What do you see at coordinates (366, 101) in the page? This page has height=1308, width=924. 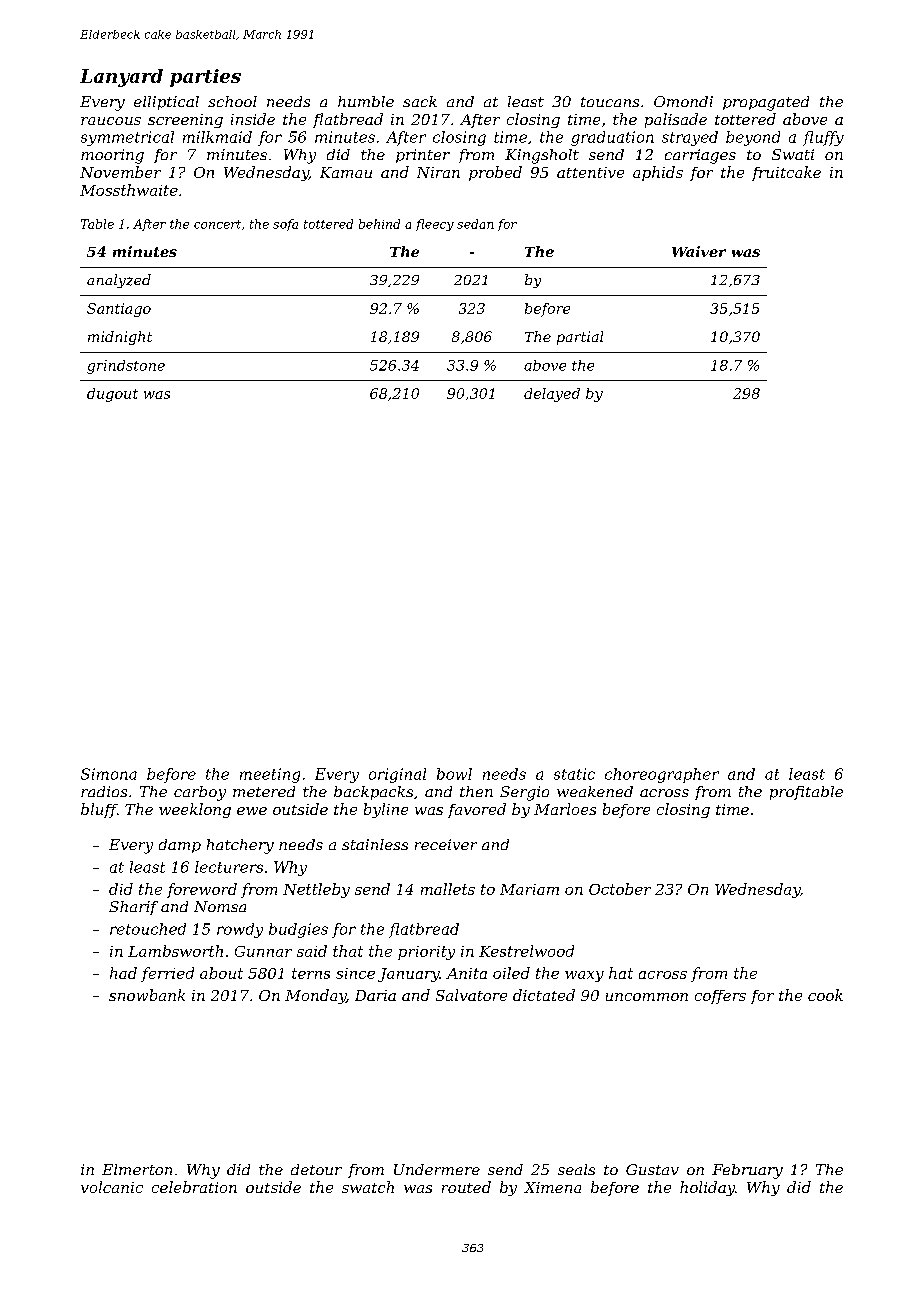 I see `humble` at bounding box center [366, 101].
